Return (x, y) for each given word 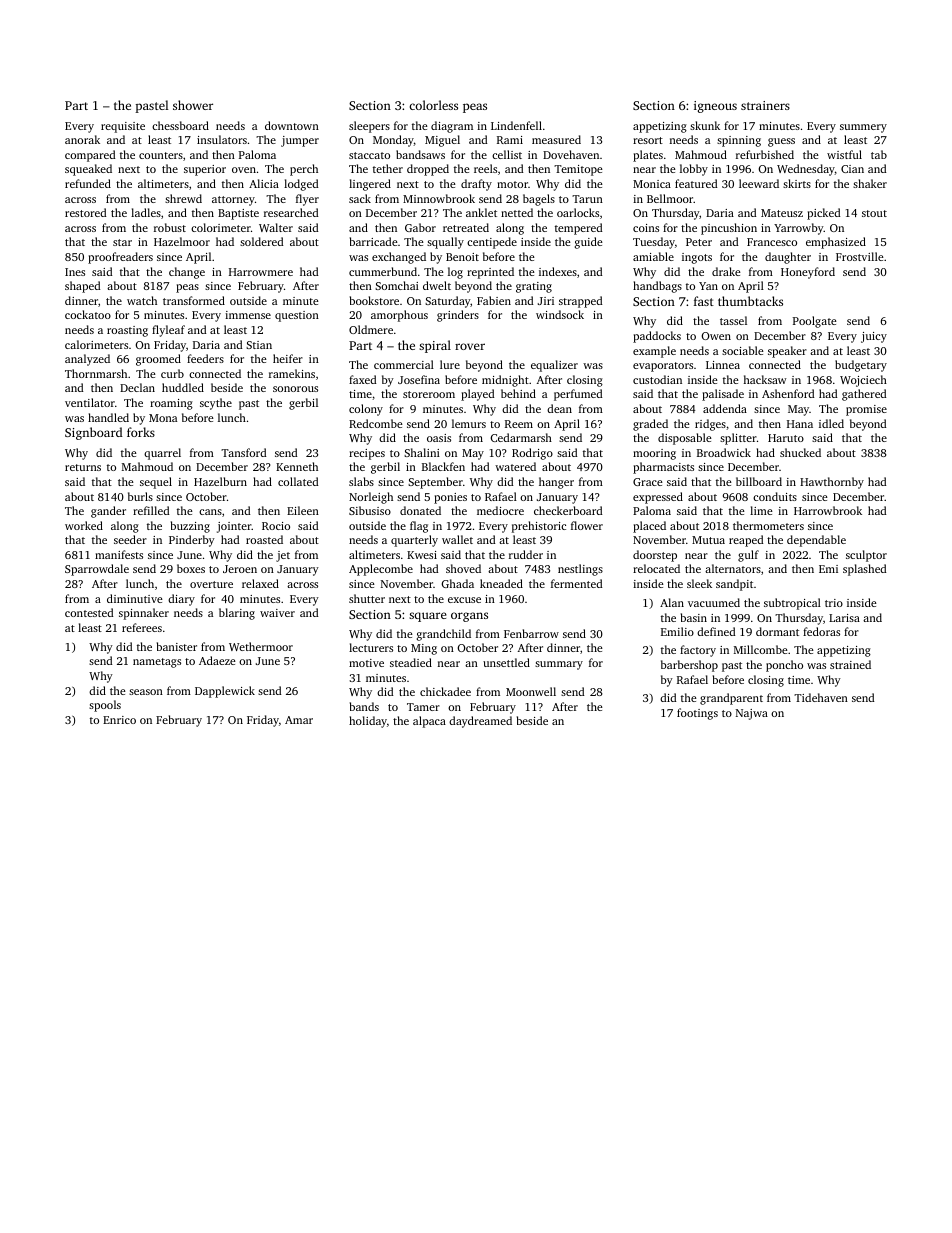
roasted (264, 539)
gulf (748, 556)
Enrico (119, 720)
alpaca (429, 722)
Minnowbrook (439, 198)
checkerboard (568, 510)
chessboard (180, 125)
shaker (870, 183)
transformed (194, 300)
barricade (374, 241)
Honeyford (808, 273)
